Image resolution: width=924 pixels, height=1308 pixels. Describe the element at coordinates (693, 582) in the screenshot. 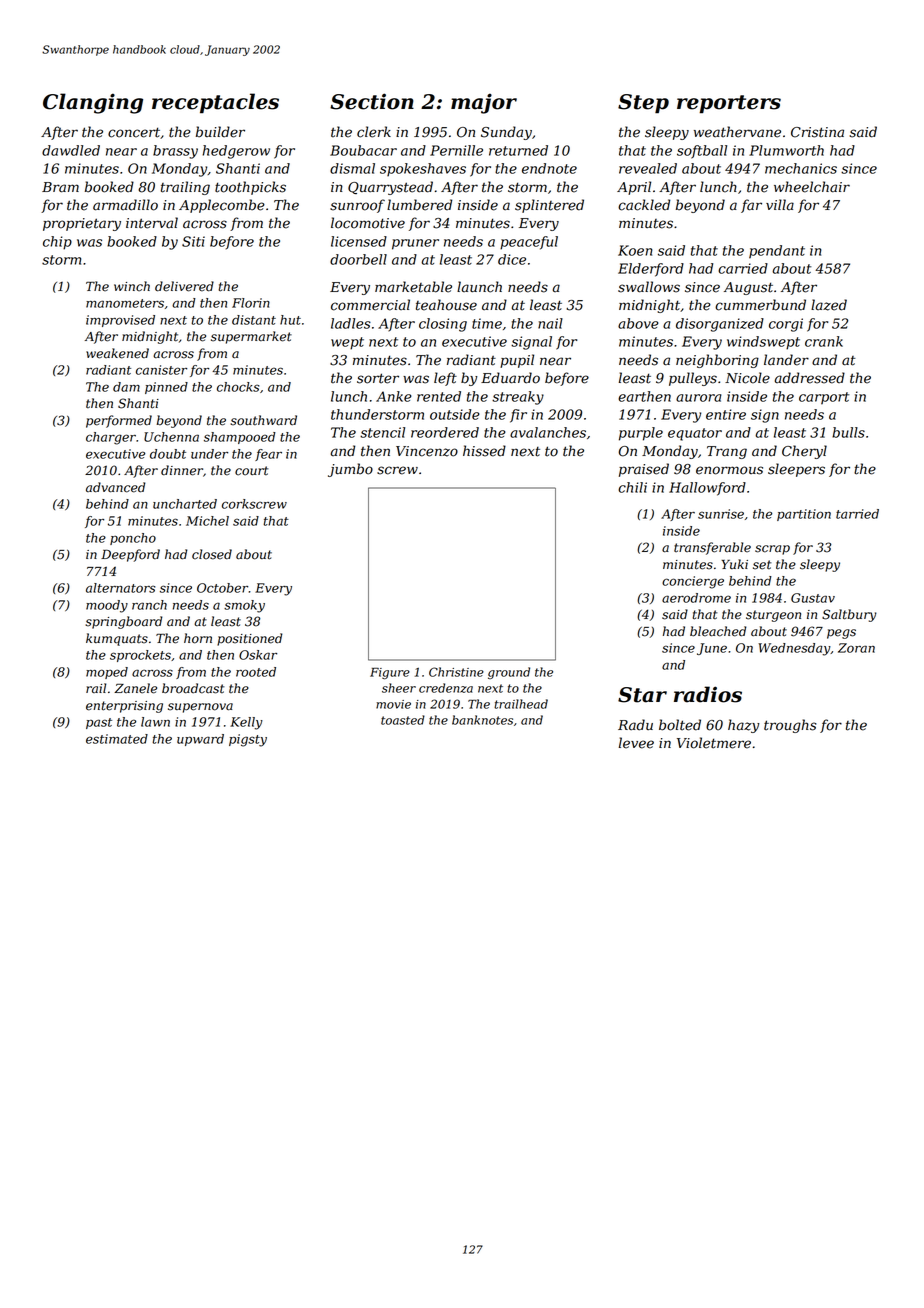

I see `concierge` at that location.
